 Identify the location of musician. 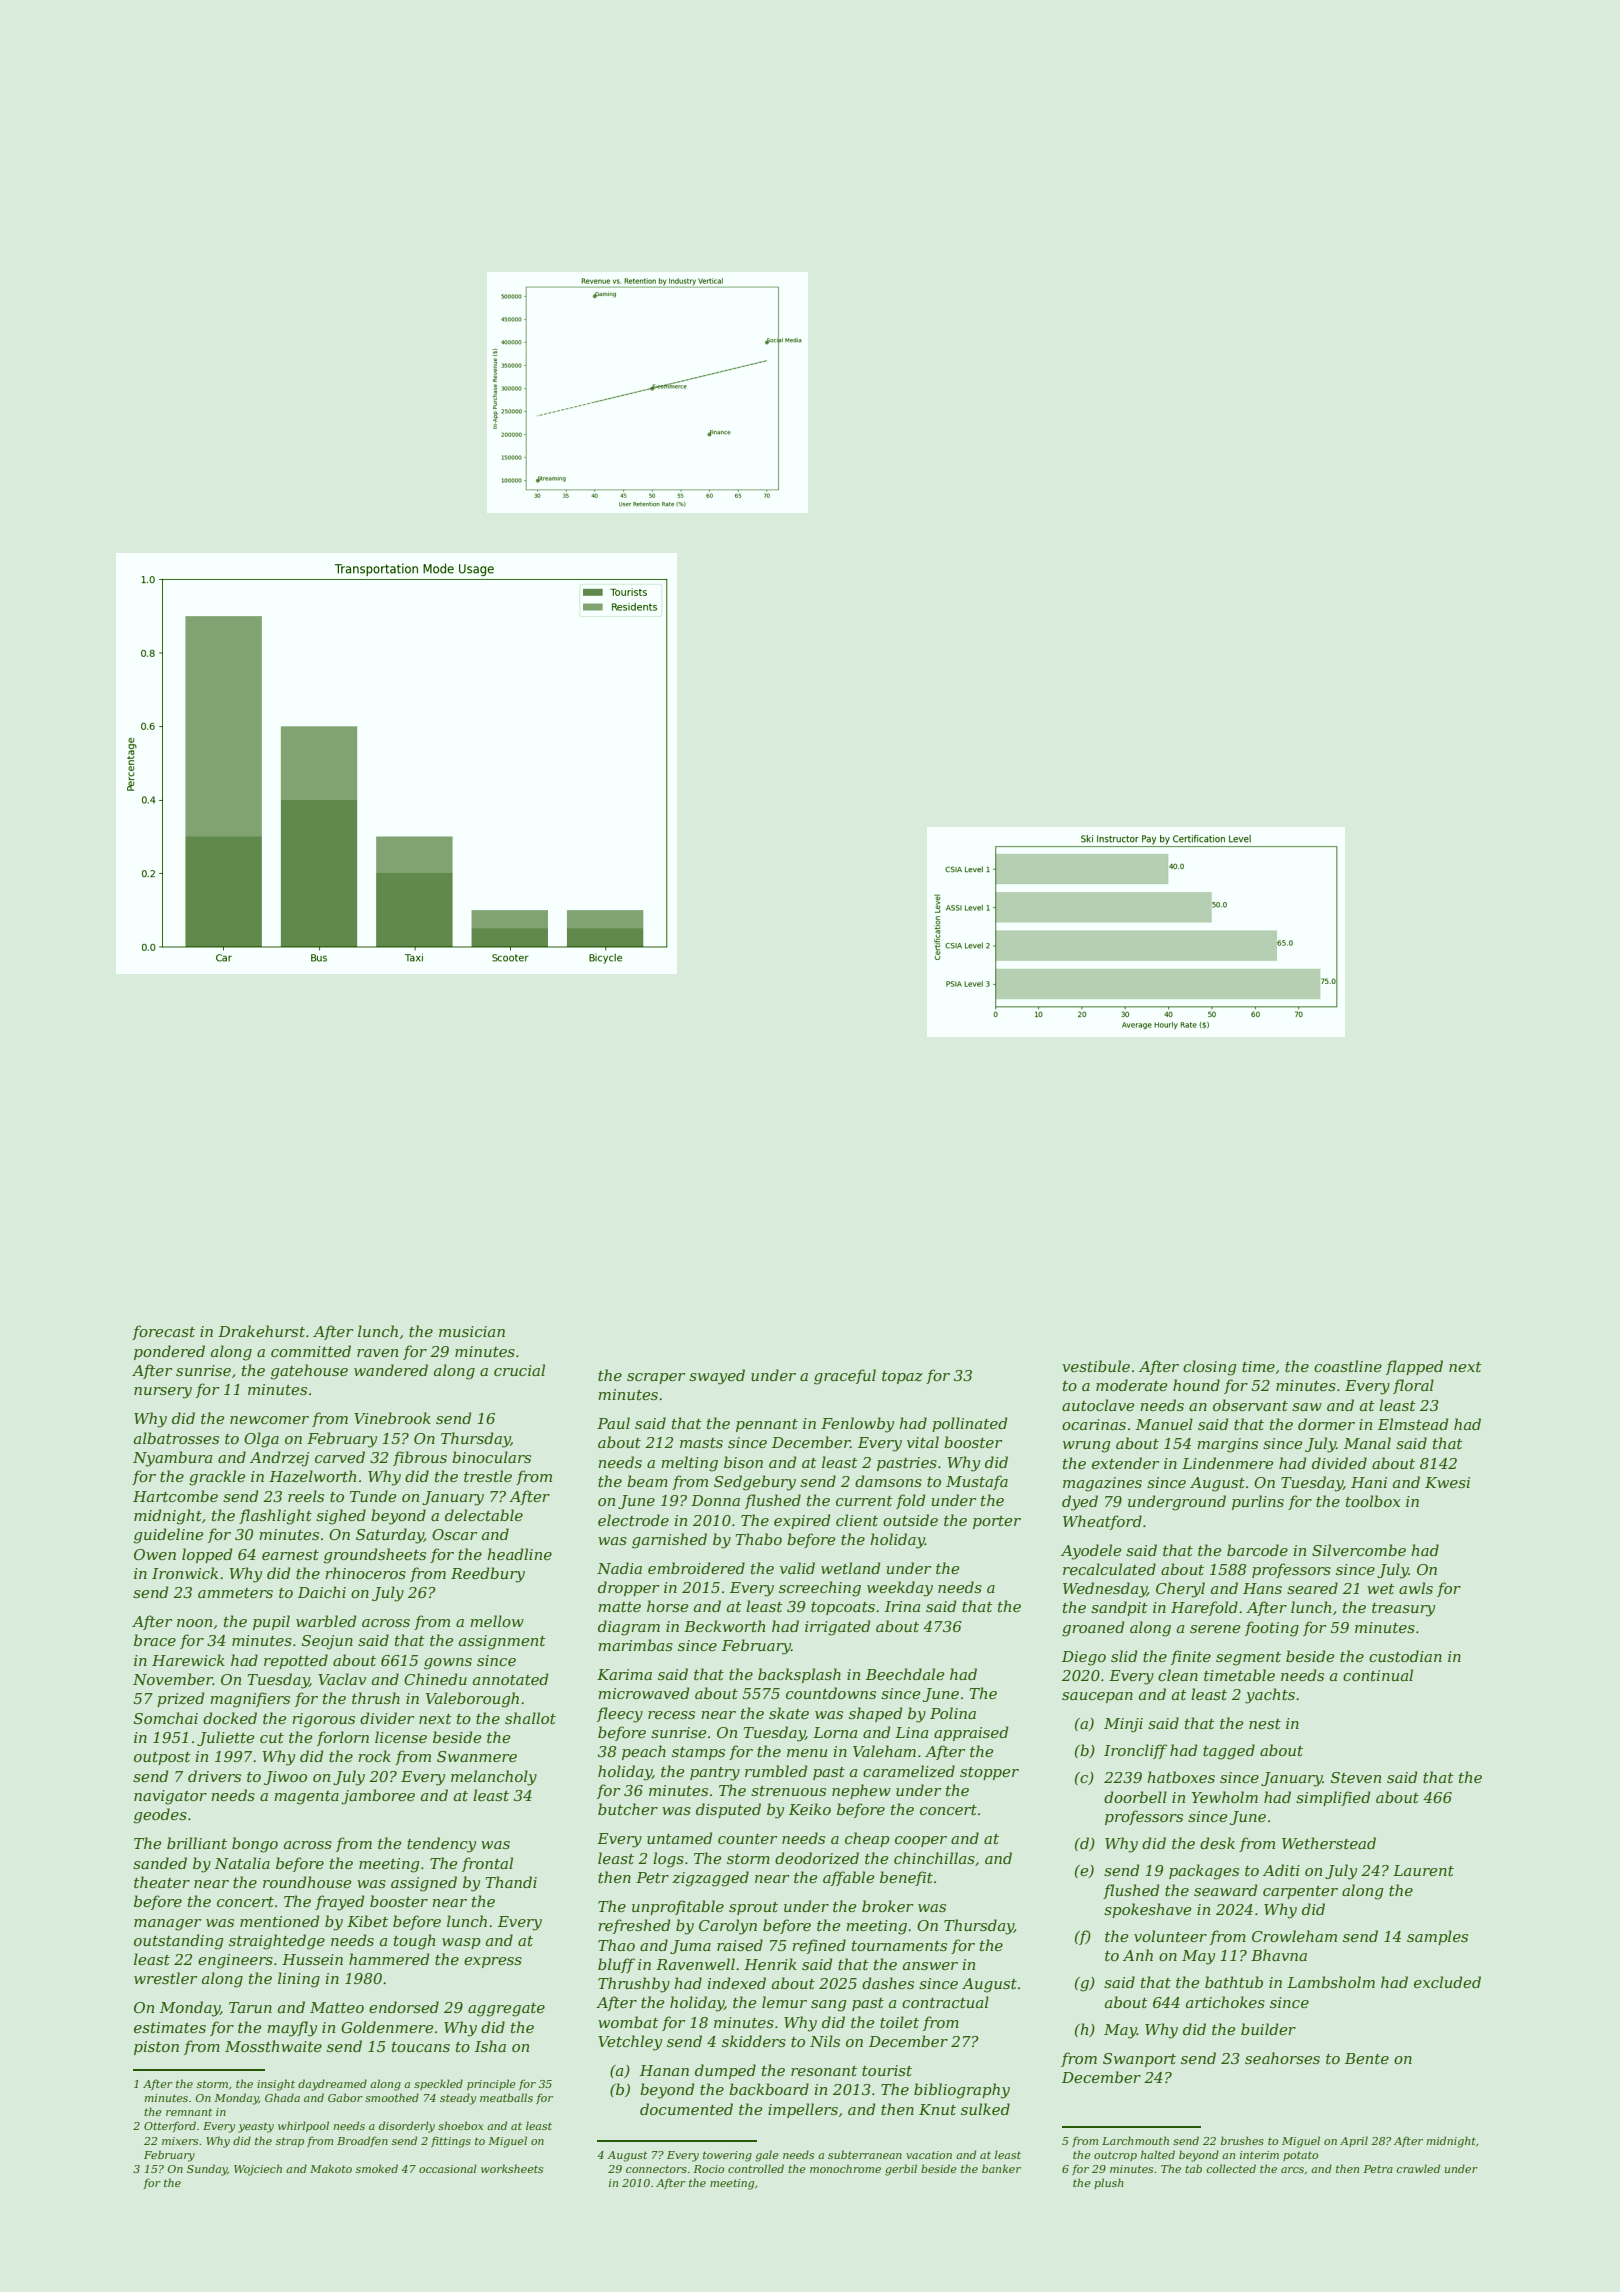
(472, 1331).
